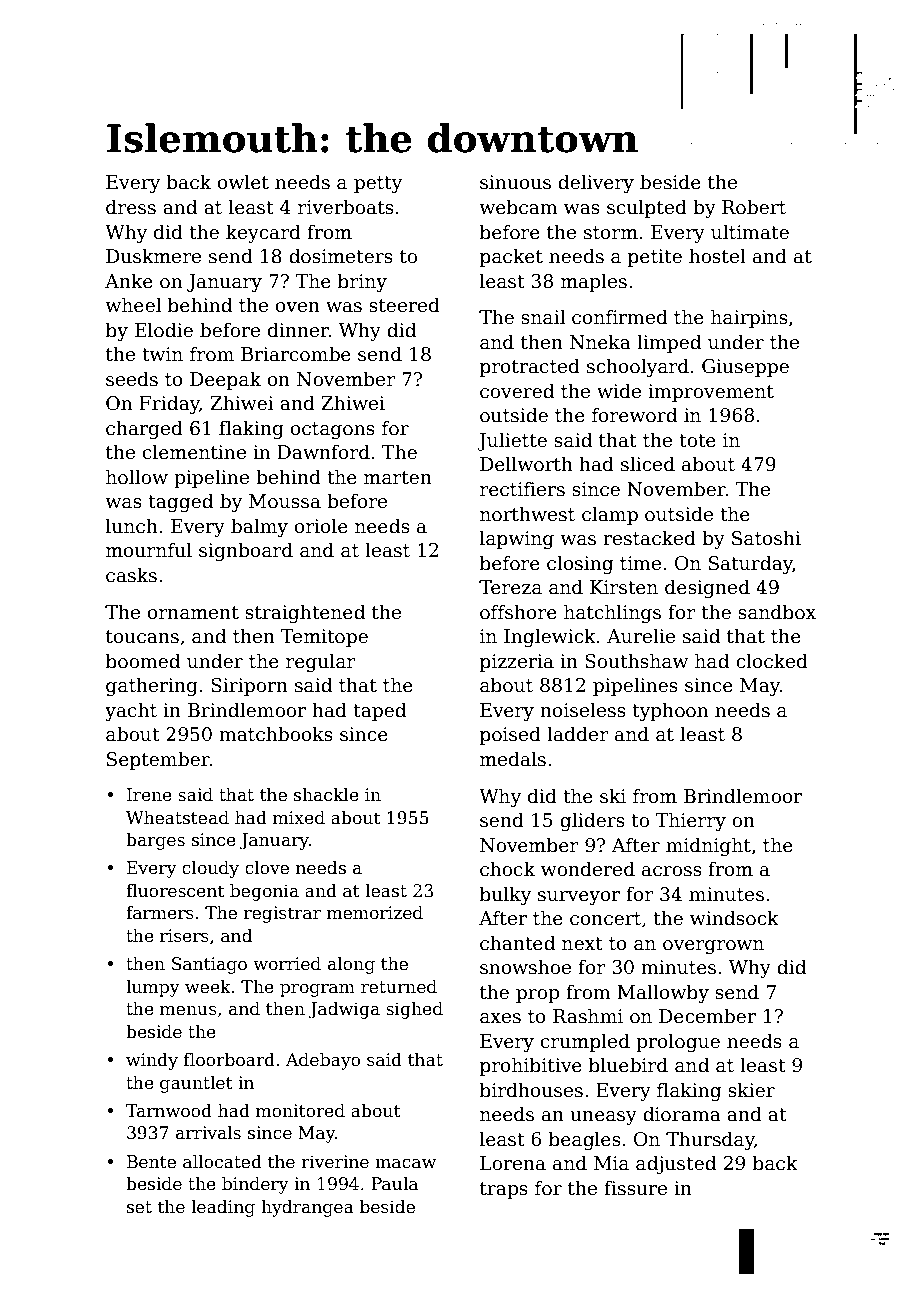 The width and height of the document is (924, 1311). What do you see at coordinates (133, 305) in the document?
I see `wheel` at bounding box center [133, 305].
